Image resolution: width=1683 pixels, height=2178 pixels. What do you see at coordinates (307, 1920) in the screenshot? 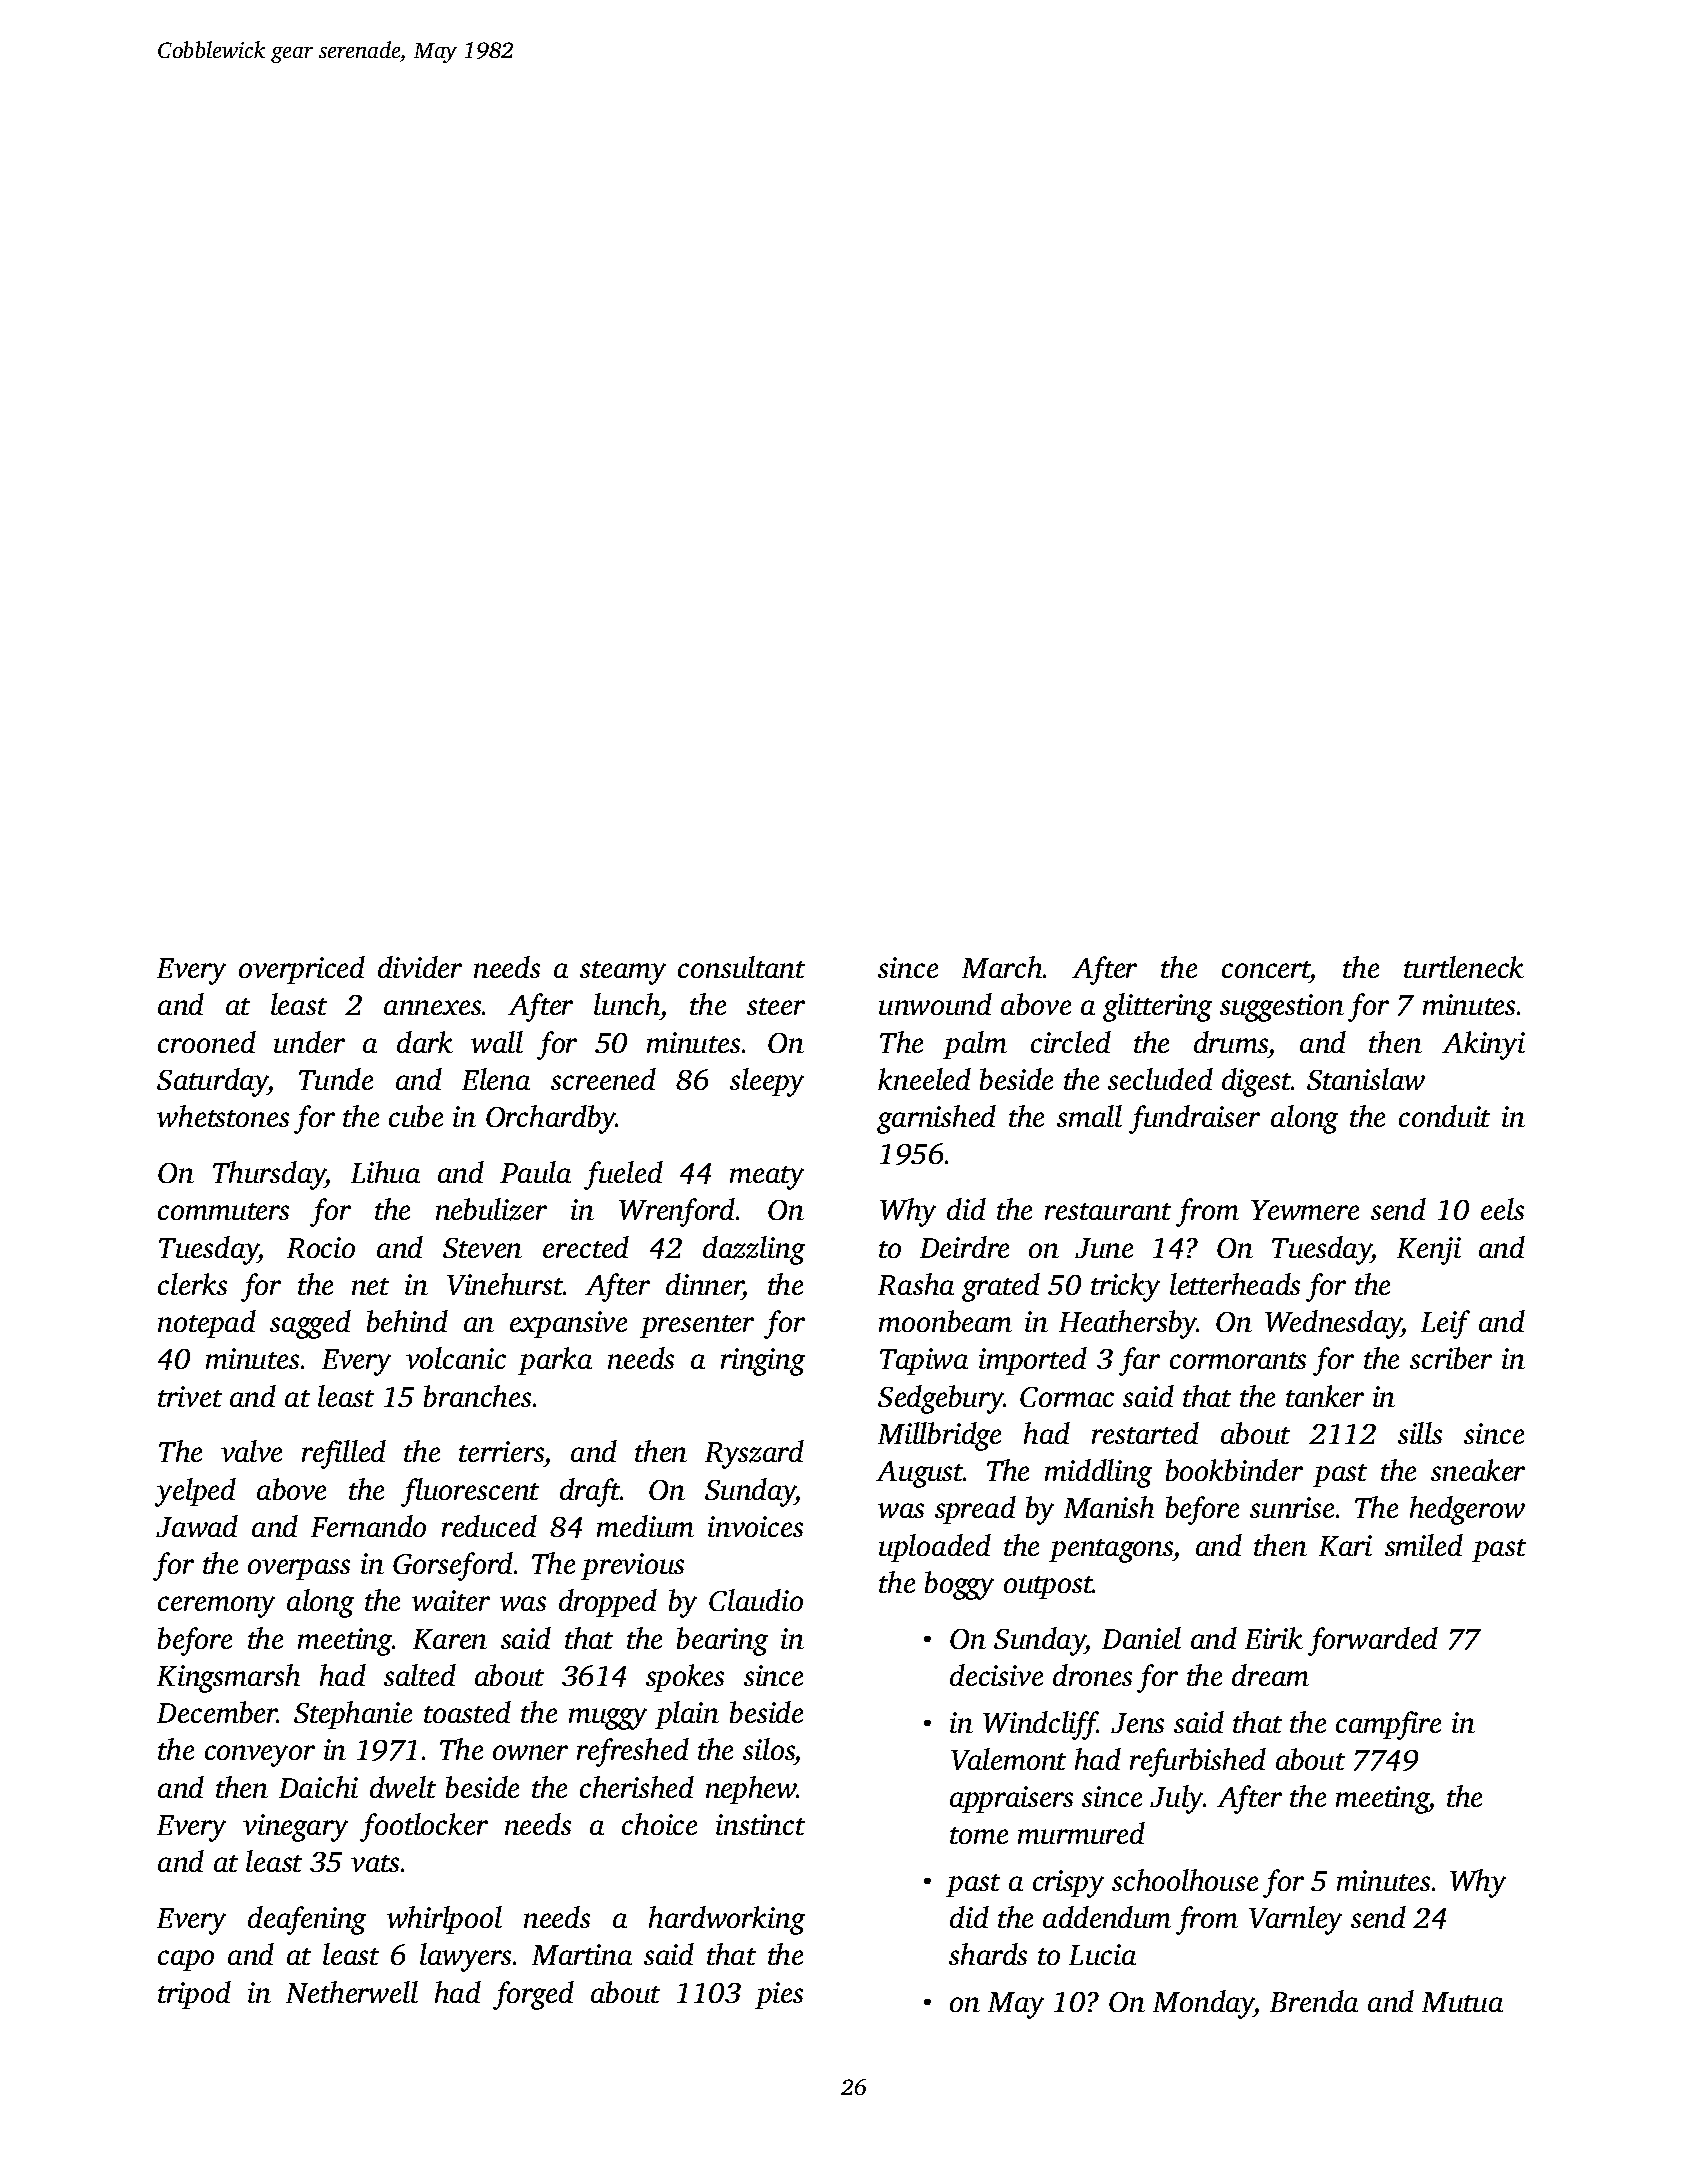
I see `deafening` at bounding box center [307, 1920].
